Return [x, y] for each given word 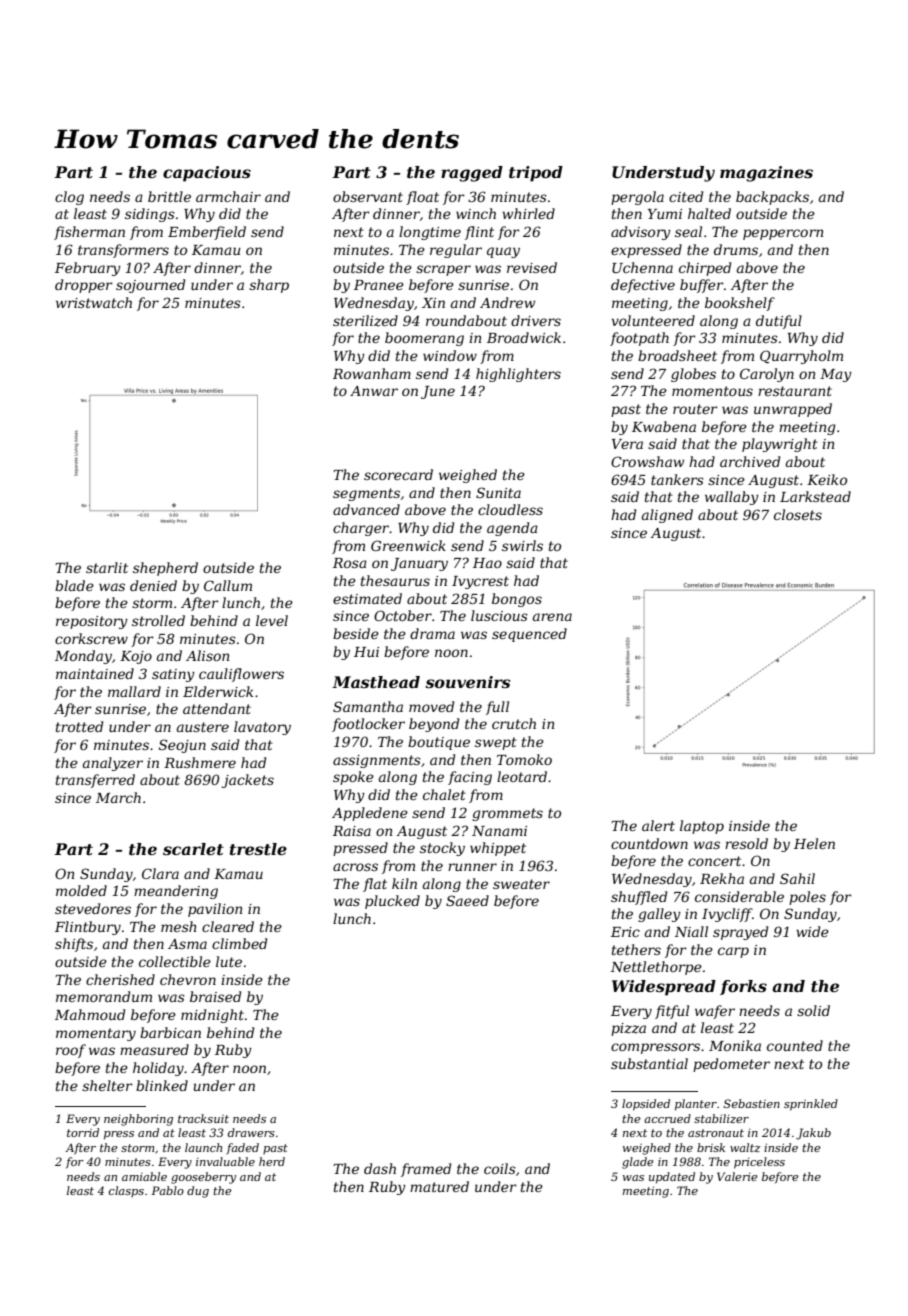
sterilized [365, 321]
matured [439, 1186]
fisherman [89, 233]
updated [672, 1178]
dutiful [779, 322]
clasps [126, 1191]
